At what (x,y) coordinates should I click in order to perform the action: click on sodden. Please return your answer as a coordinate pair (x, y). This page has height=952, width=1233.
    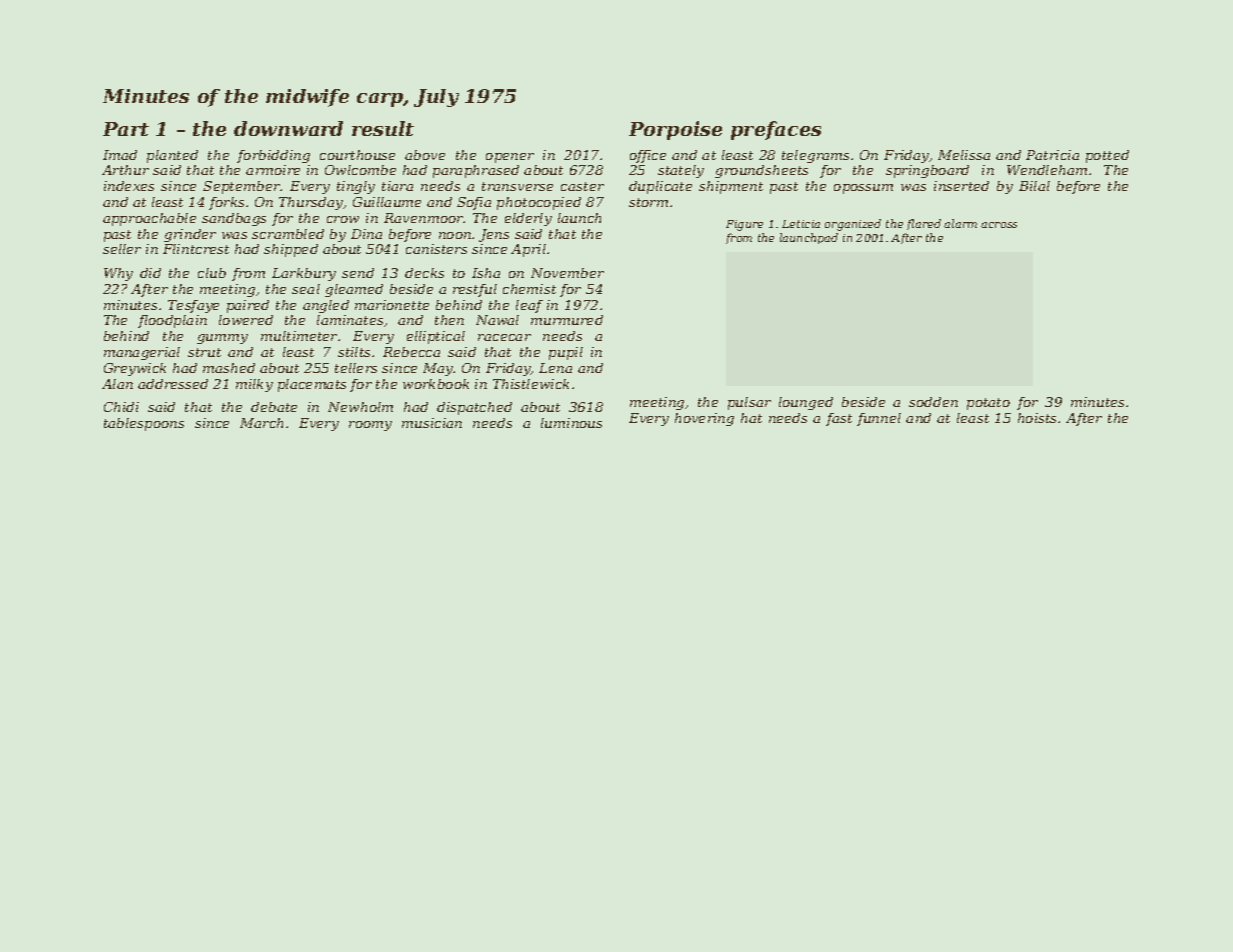
    Looking at the image, I should click on (933, 402).
